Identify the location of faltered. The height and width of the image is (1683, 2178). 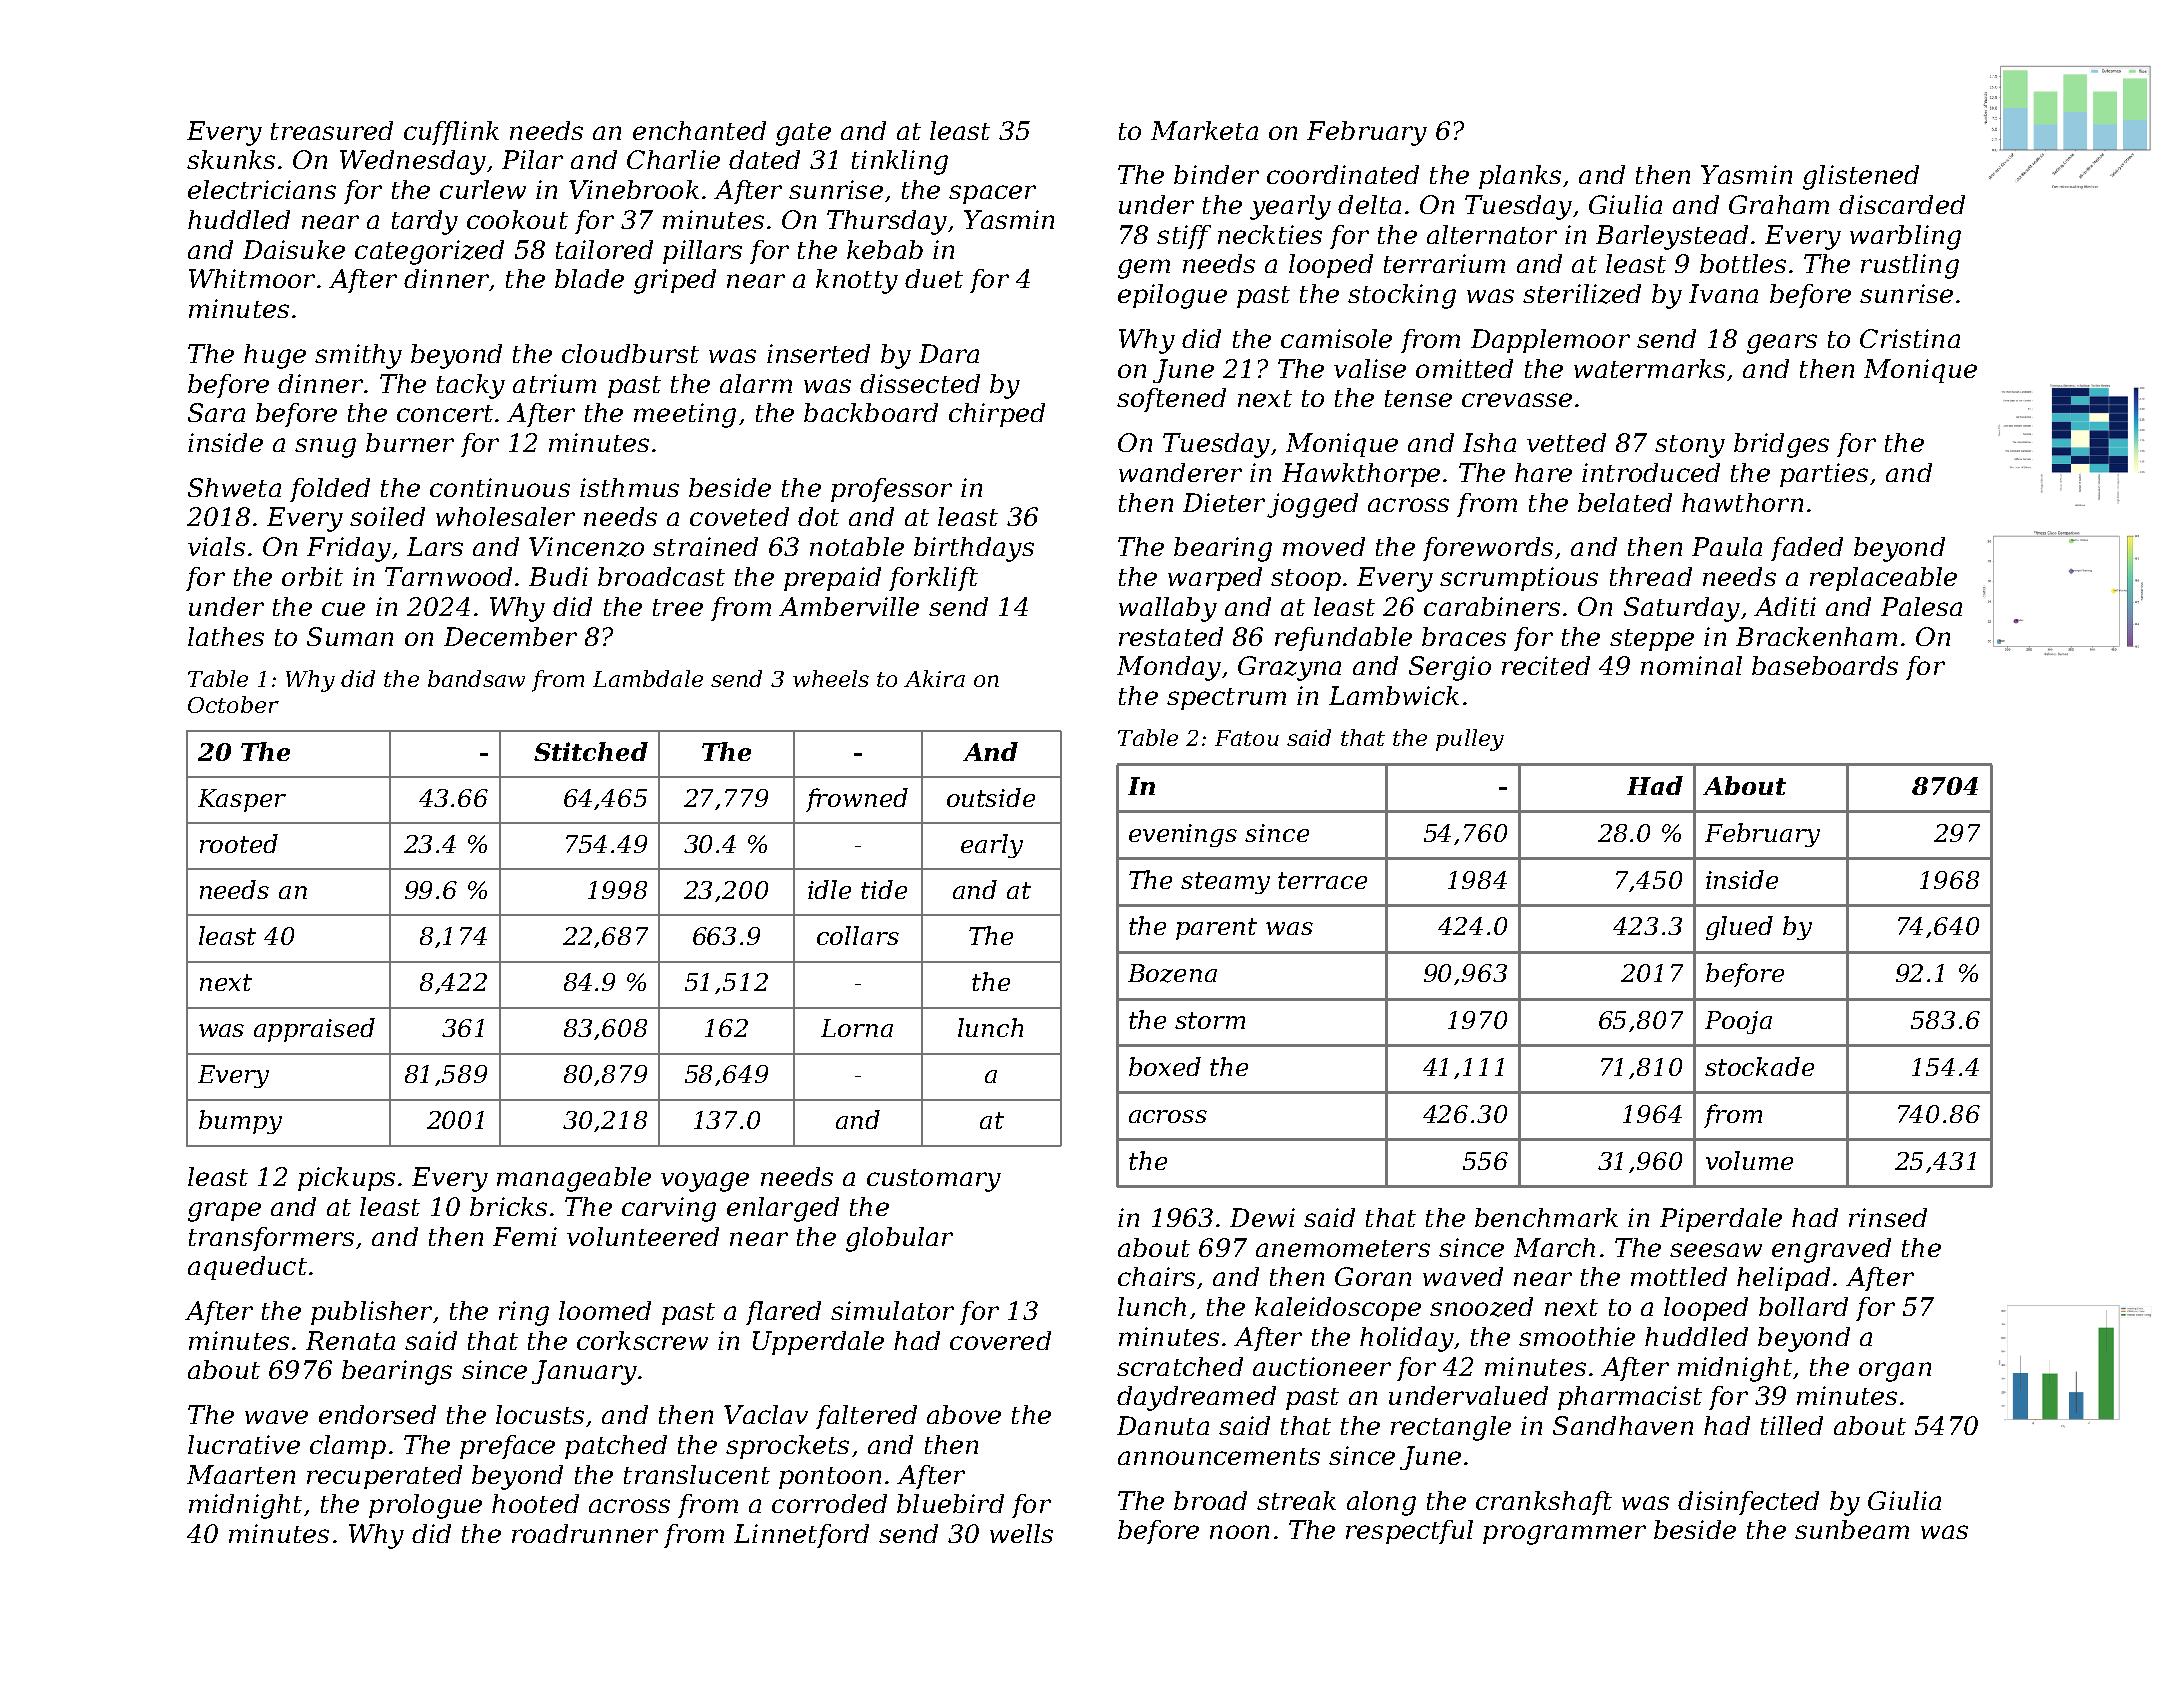
(866, 1417).
